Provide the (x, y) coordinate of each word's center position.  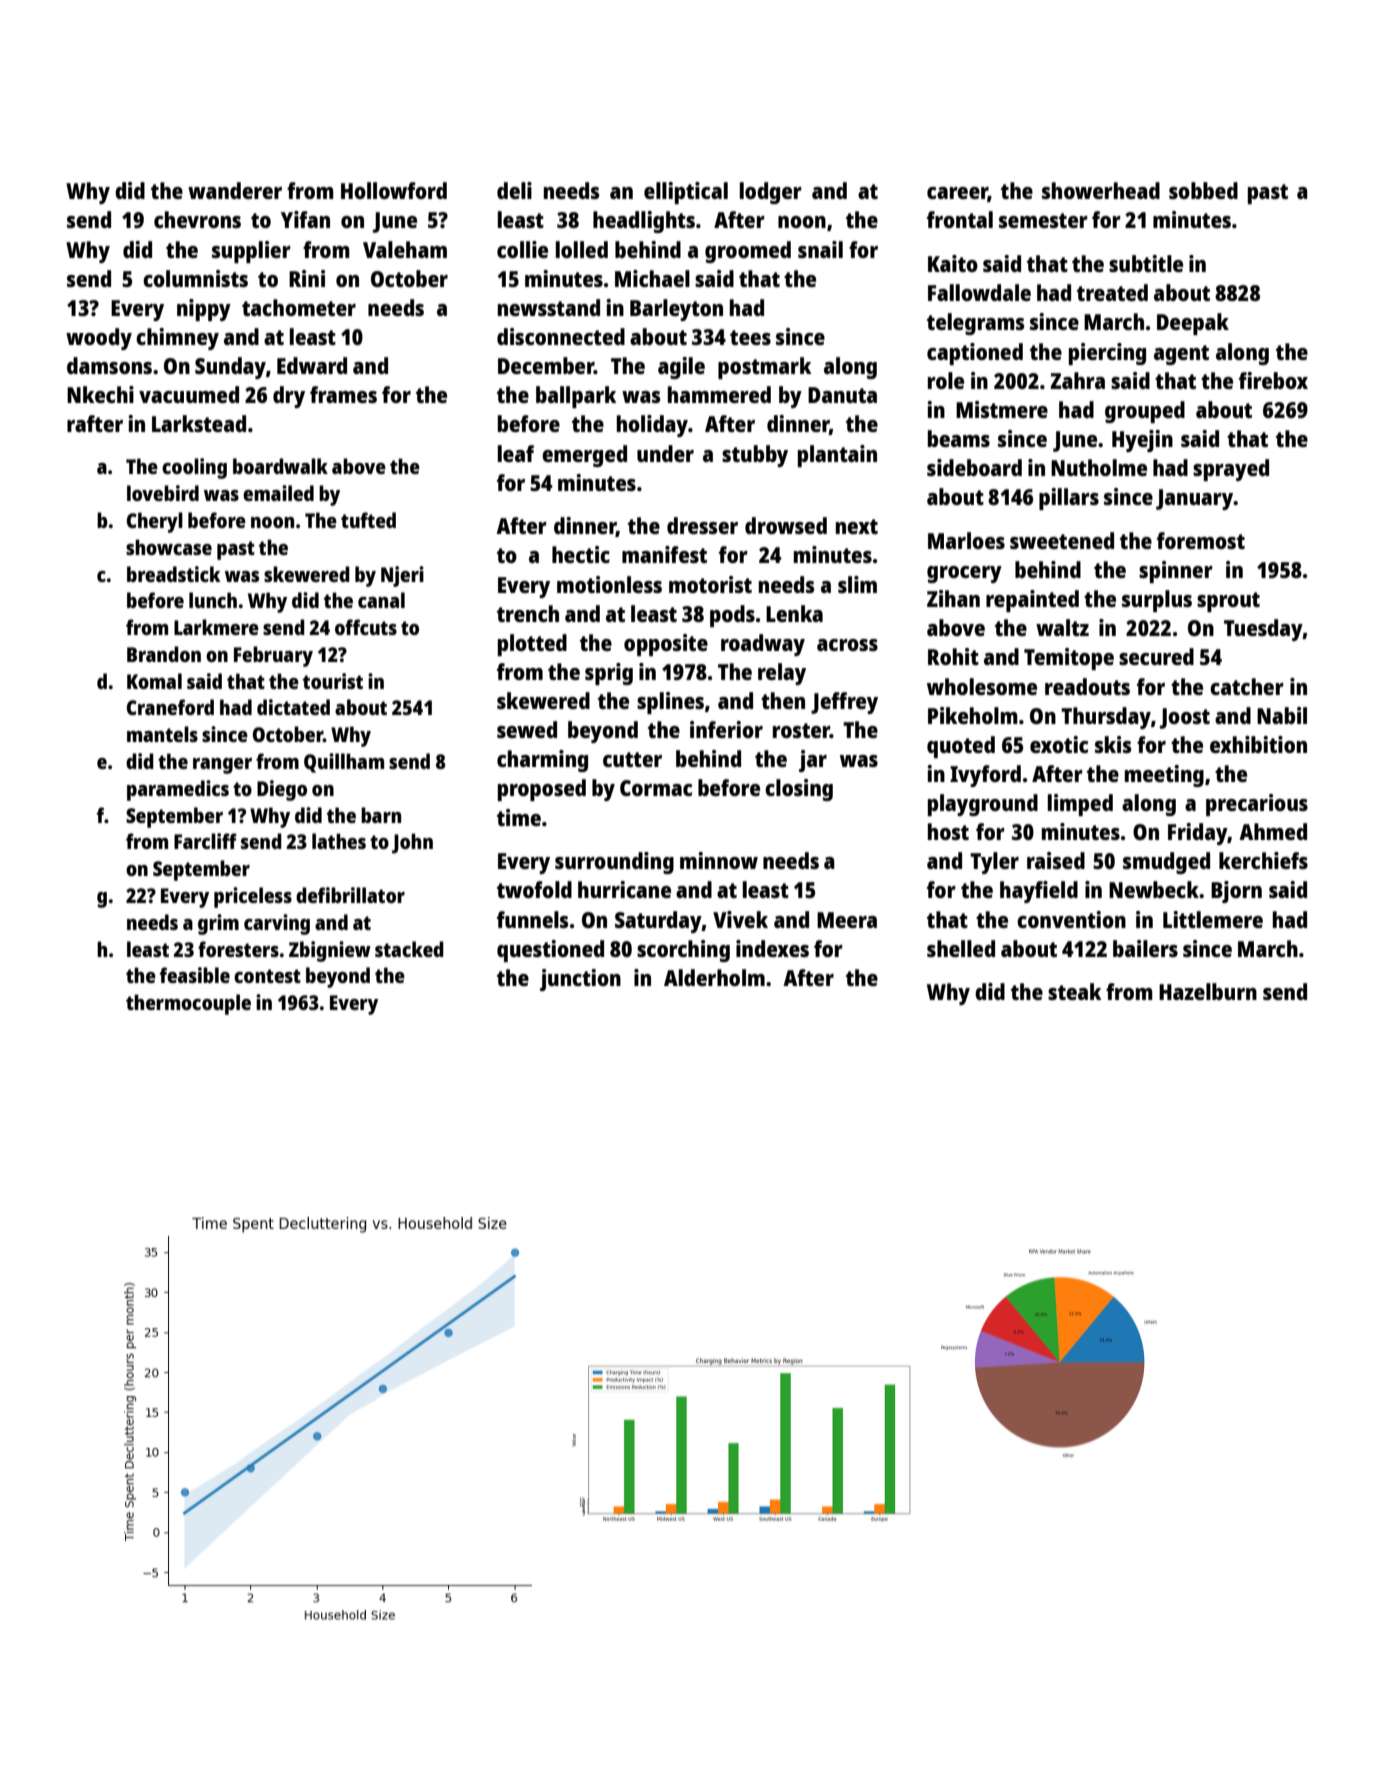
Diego (282, 790)
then (783, 700)
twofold (534, 889)
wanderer (235, 190)
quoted (961, 747)
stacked (409, 949)
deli (514, 190)
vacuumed (189, 394)
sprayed (1231, 470)
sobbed (1203, 190)
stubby (755, 456)
